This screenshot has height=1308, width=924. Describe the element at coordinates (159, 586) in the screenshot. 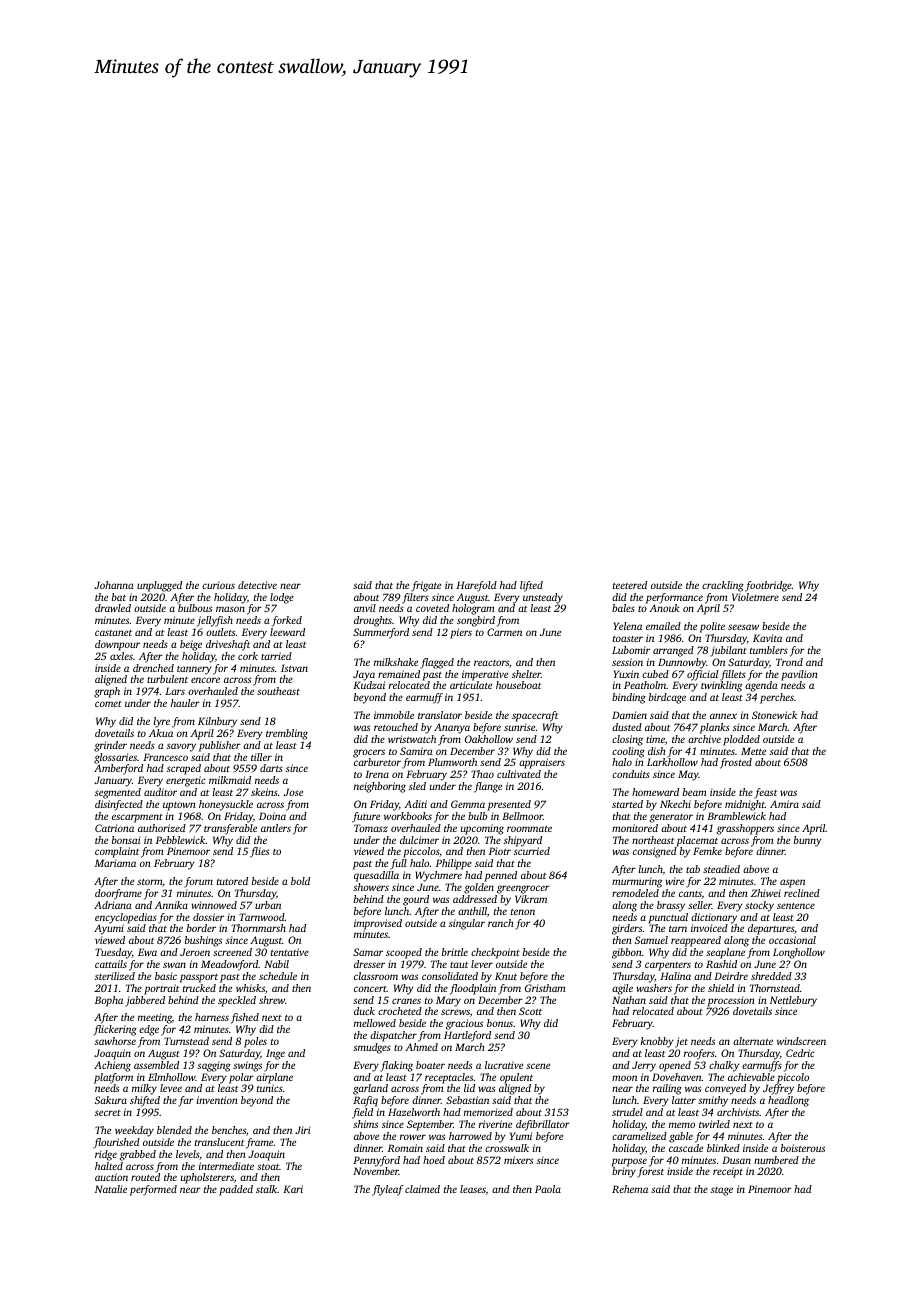

I see `unplugged` at that location.
